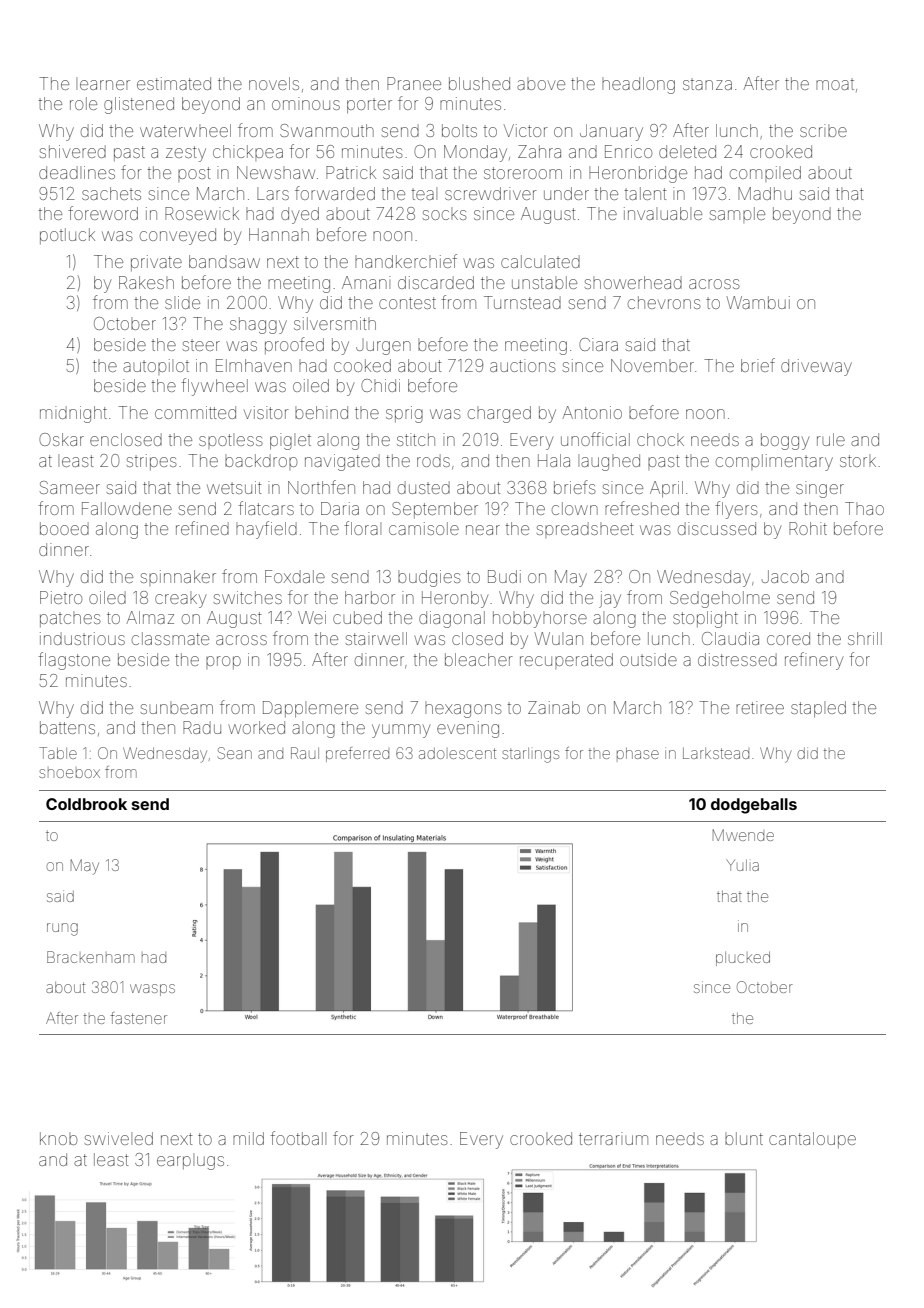 The width and height of the document is (924, 1308). Describe the element at coordinates (479, 83) in the document. I see `blushed` at that location.
